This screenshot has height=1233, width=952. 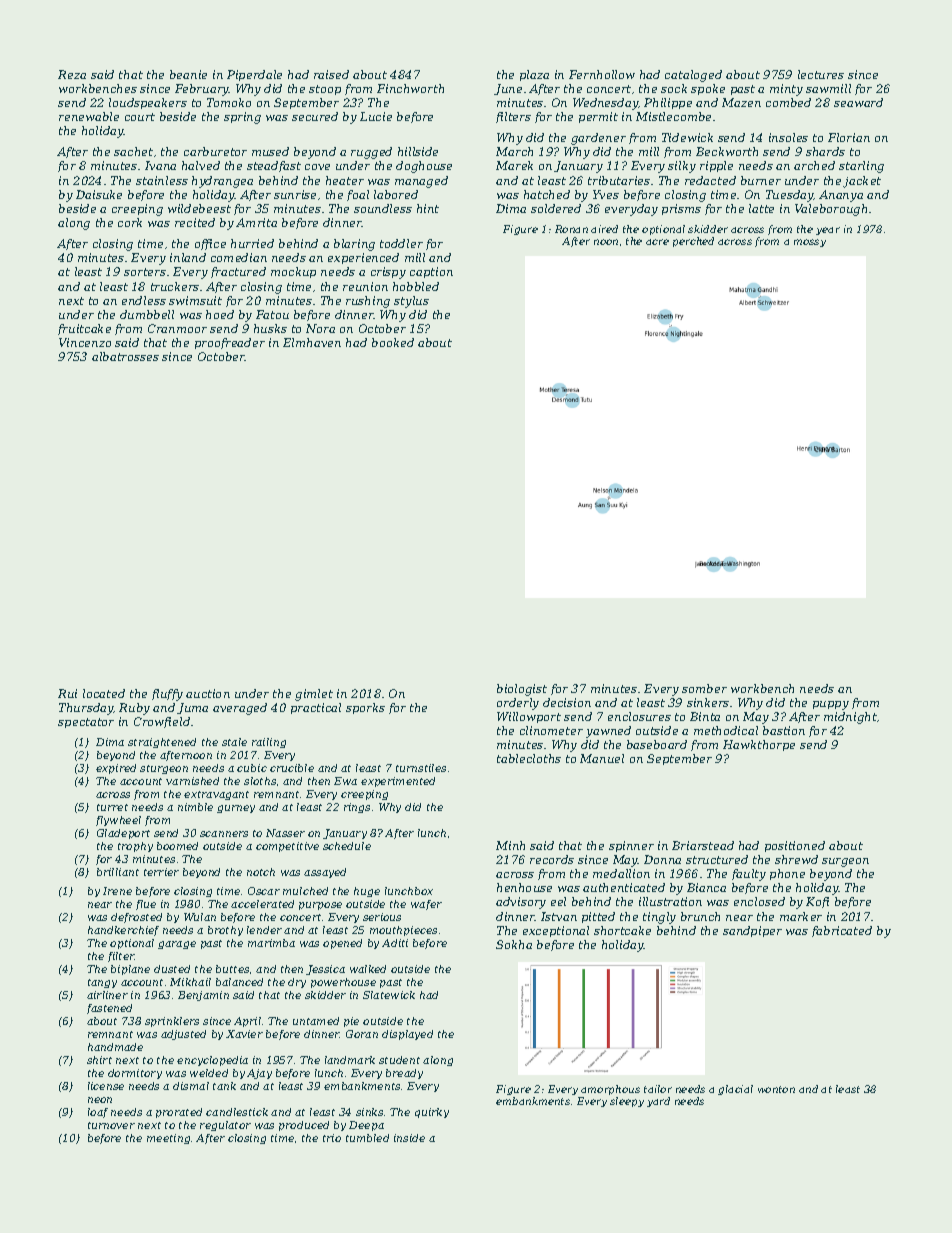 What do you see at coordinates (315, 116) in the screenshot?
I see `secured` at bounding box center [315, 116].
